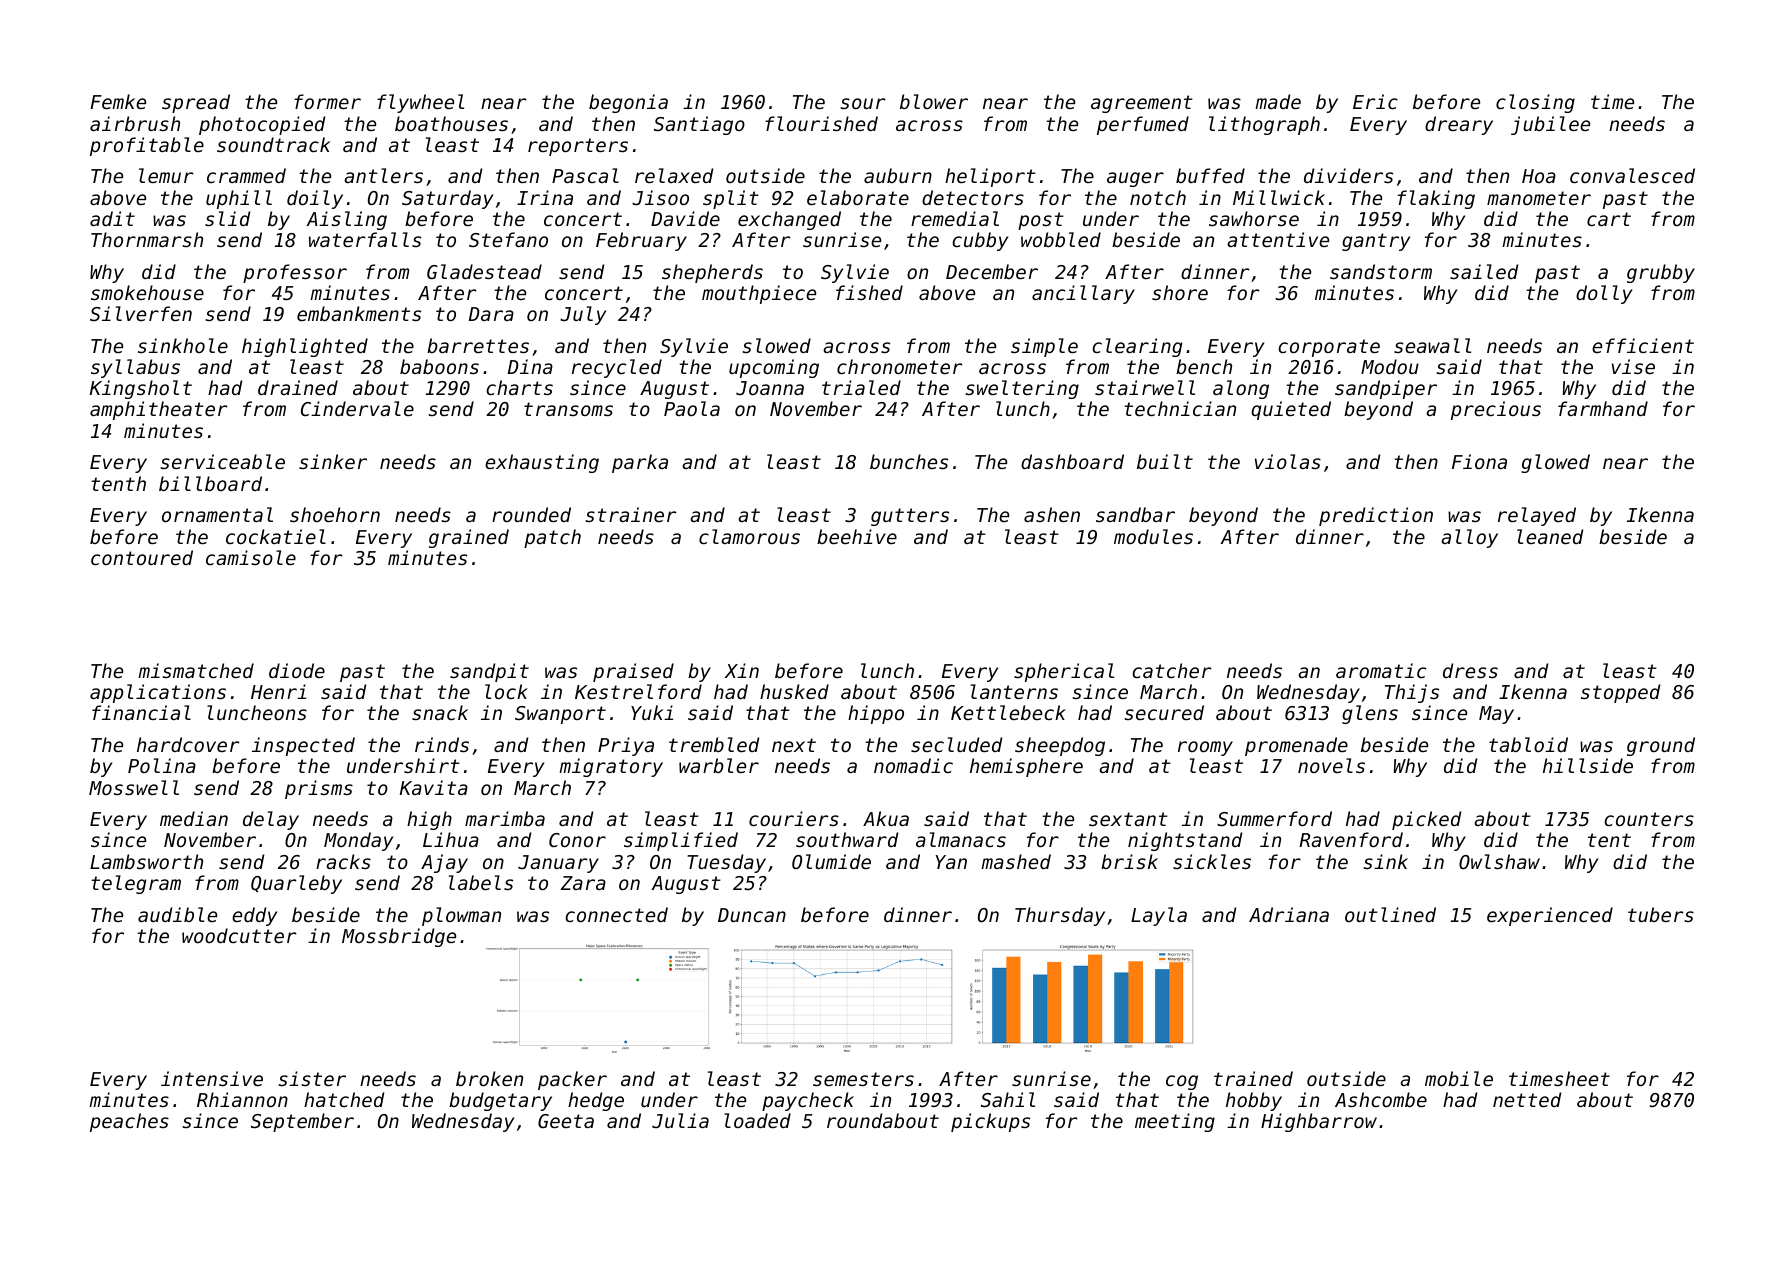 This screenshot has height=1262, width=1785. Describe the element at coordinates (135, 123) in the screenshot. I see `airbrush` at that location.
